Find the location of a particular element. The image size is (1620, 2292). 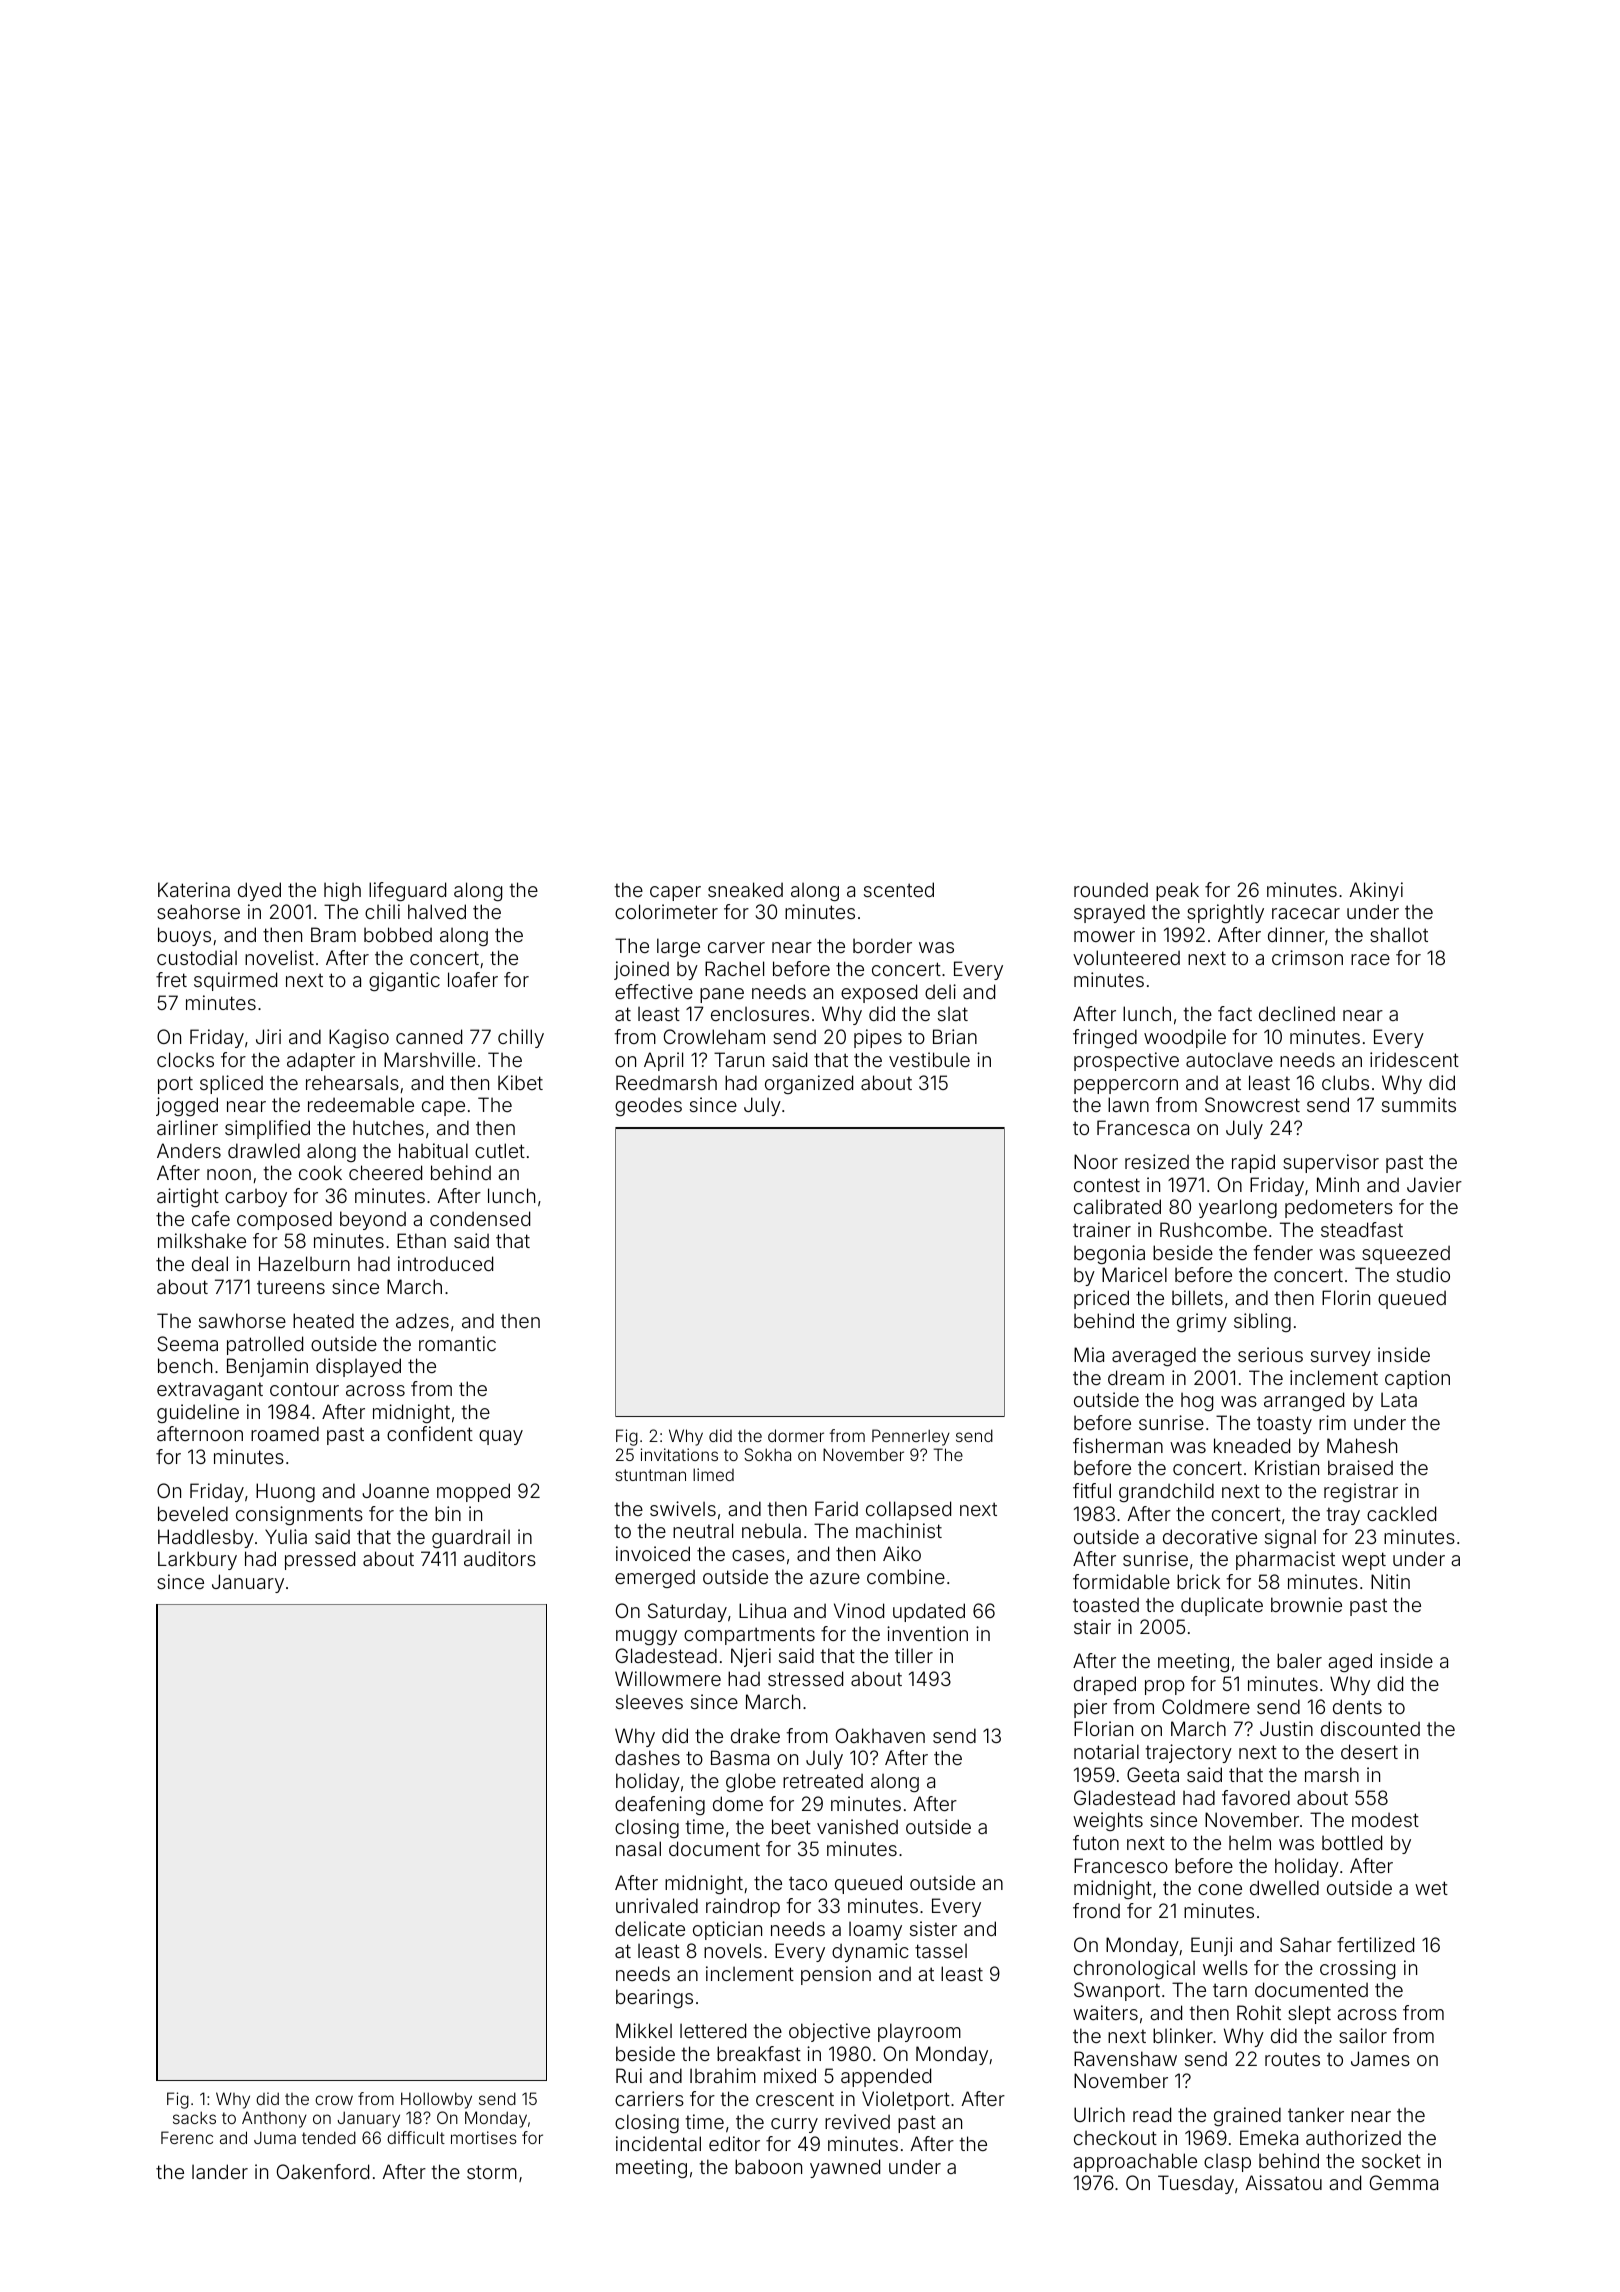

nasal is located at coordinates (638, 1848).
